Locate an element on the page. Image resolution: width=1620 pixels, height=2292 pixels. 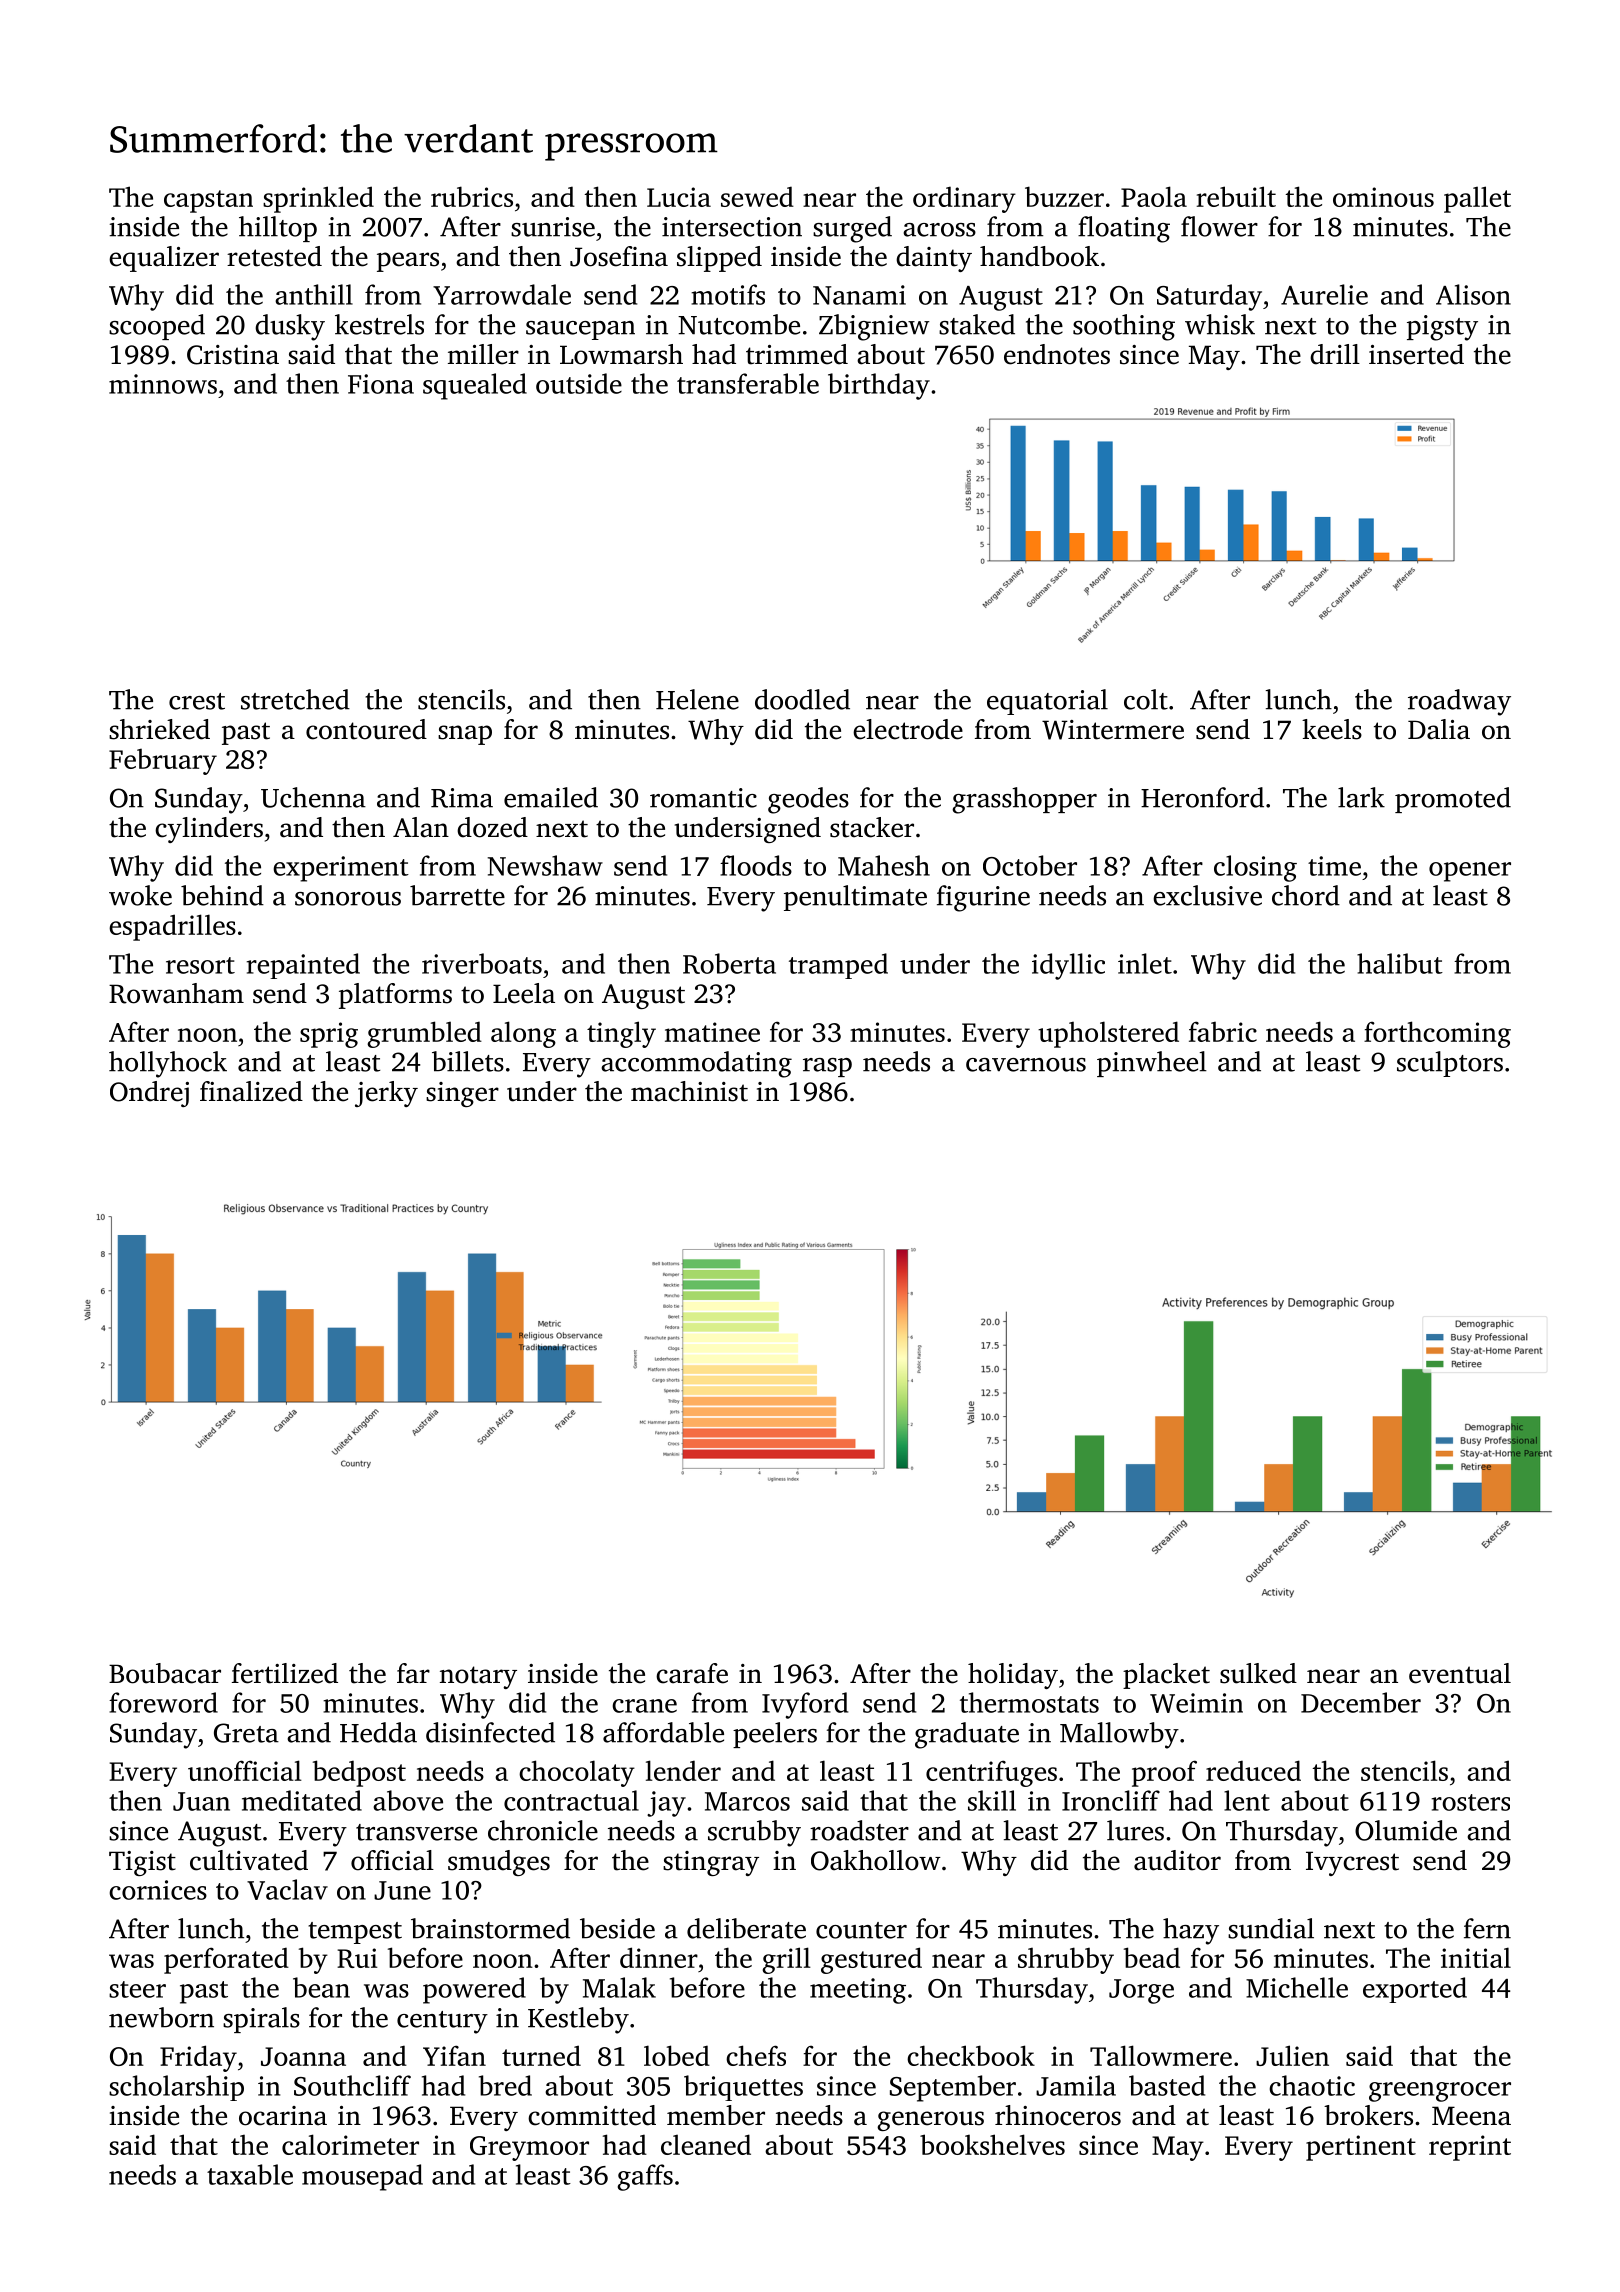
Dalia is located at coordinates (1439, 729).
